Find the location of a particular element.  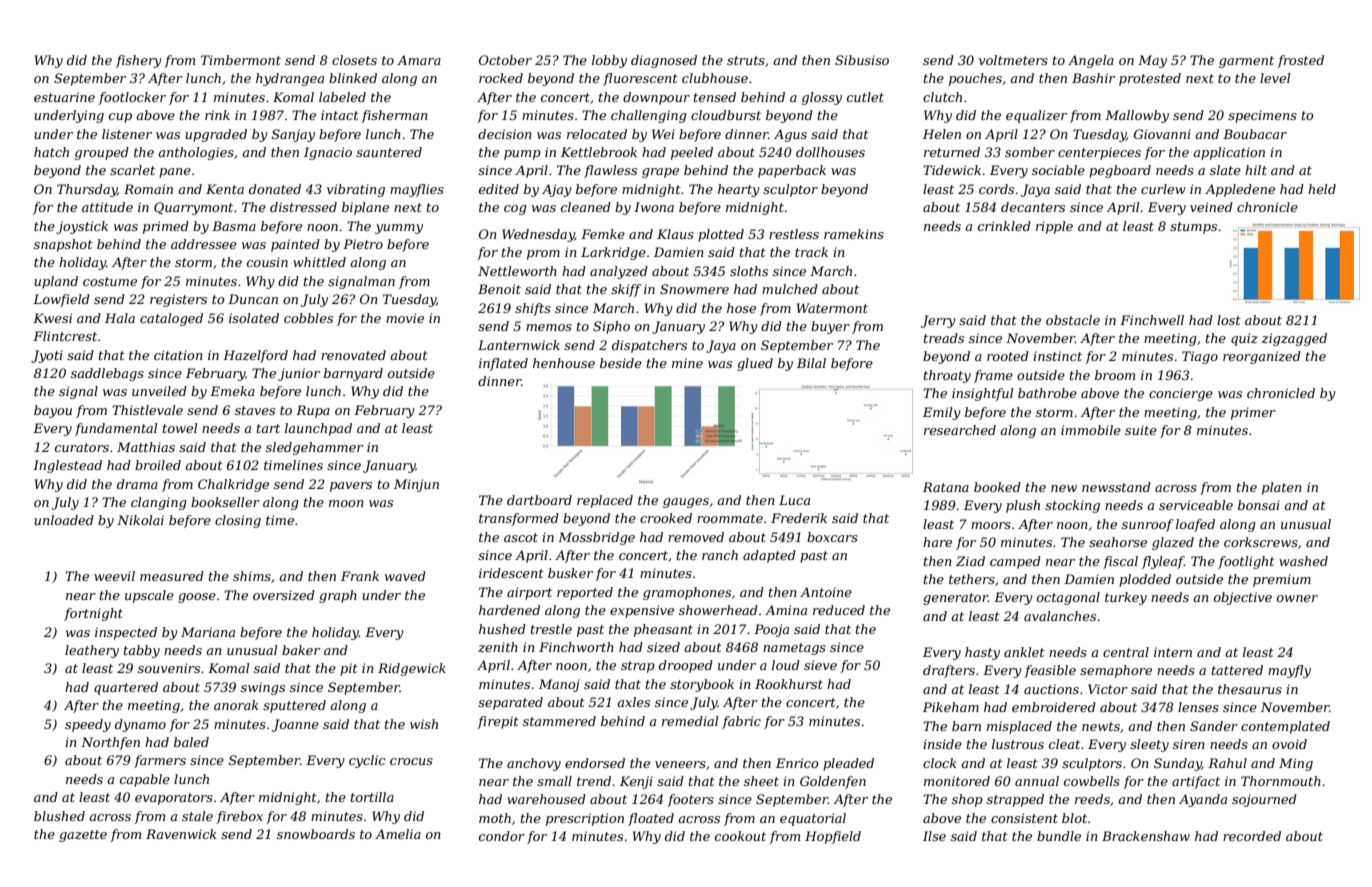

dollhouses is located at coordinates (830, 152).
